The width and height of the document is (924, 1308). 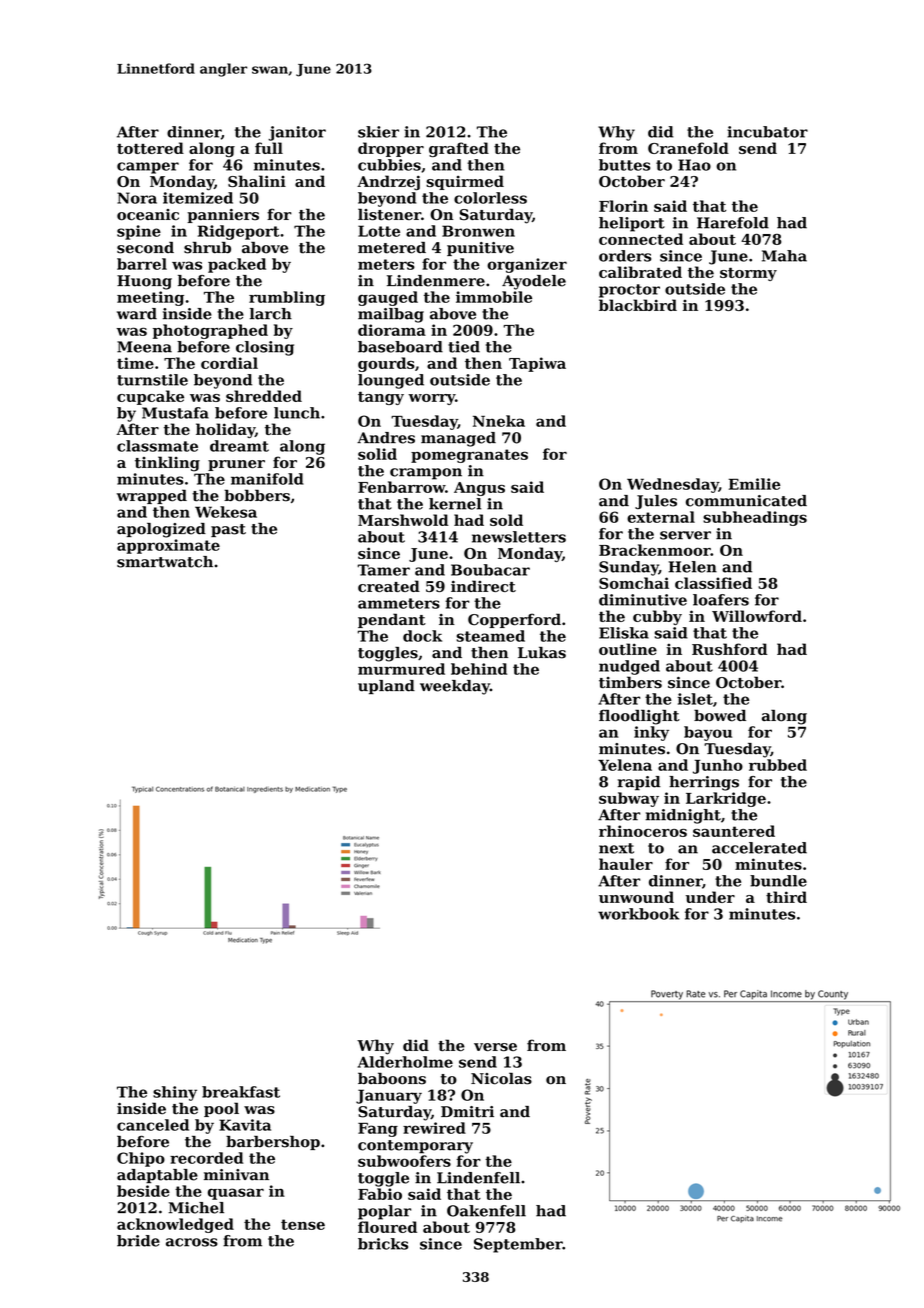 I want to click on janitor, so click(x=297, y=133).
